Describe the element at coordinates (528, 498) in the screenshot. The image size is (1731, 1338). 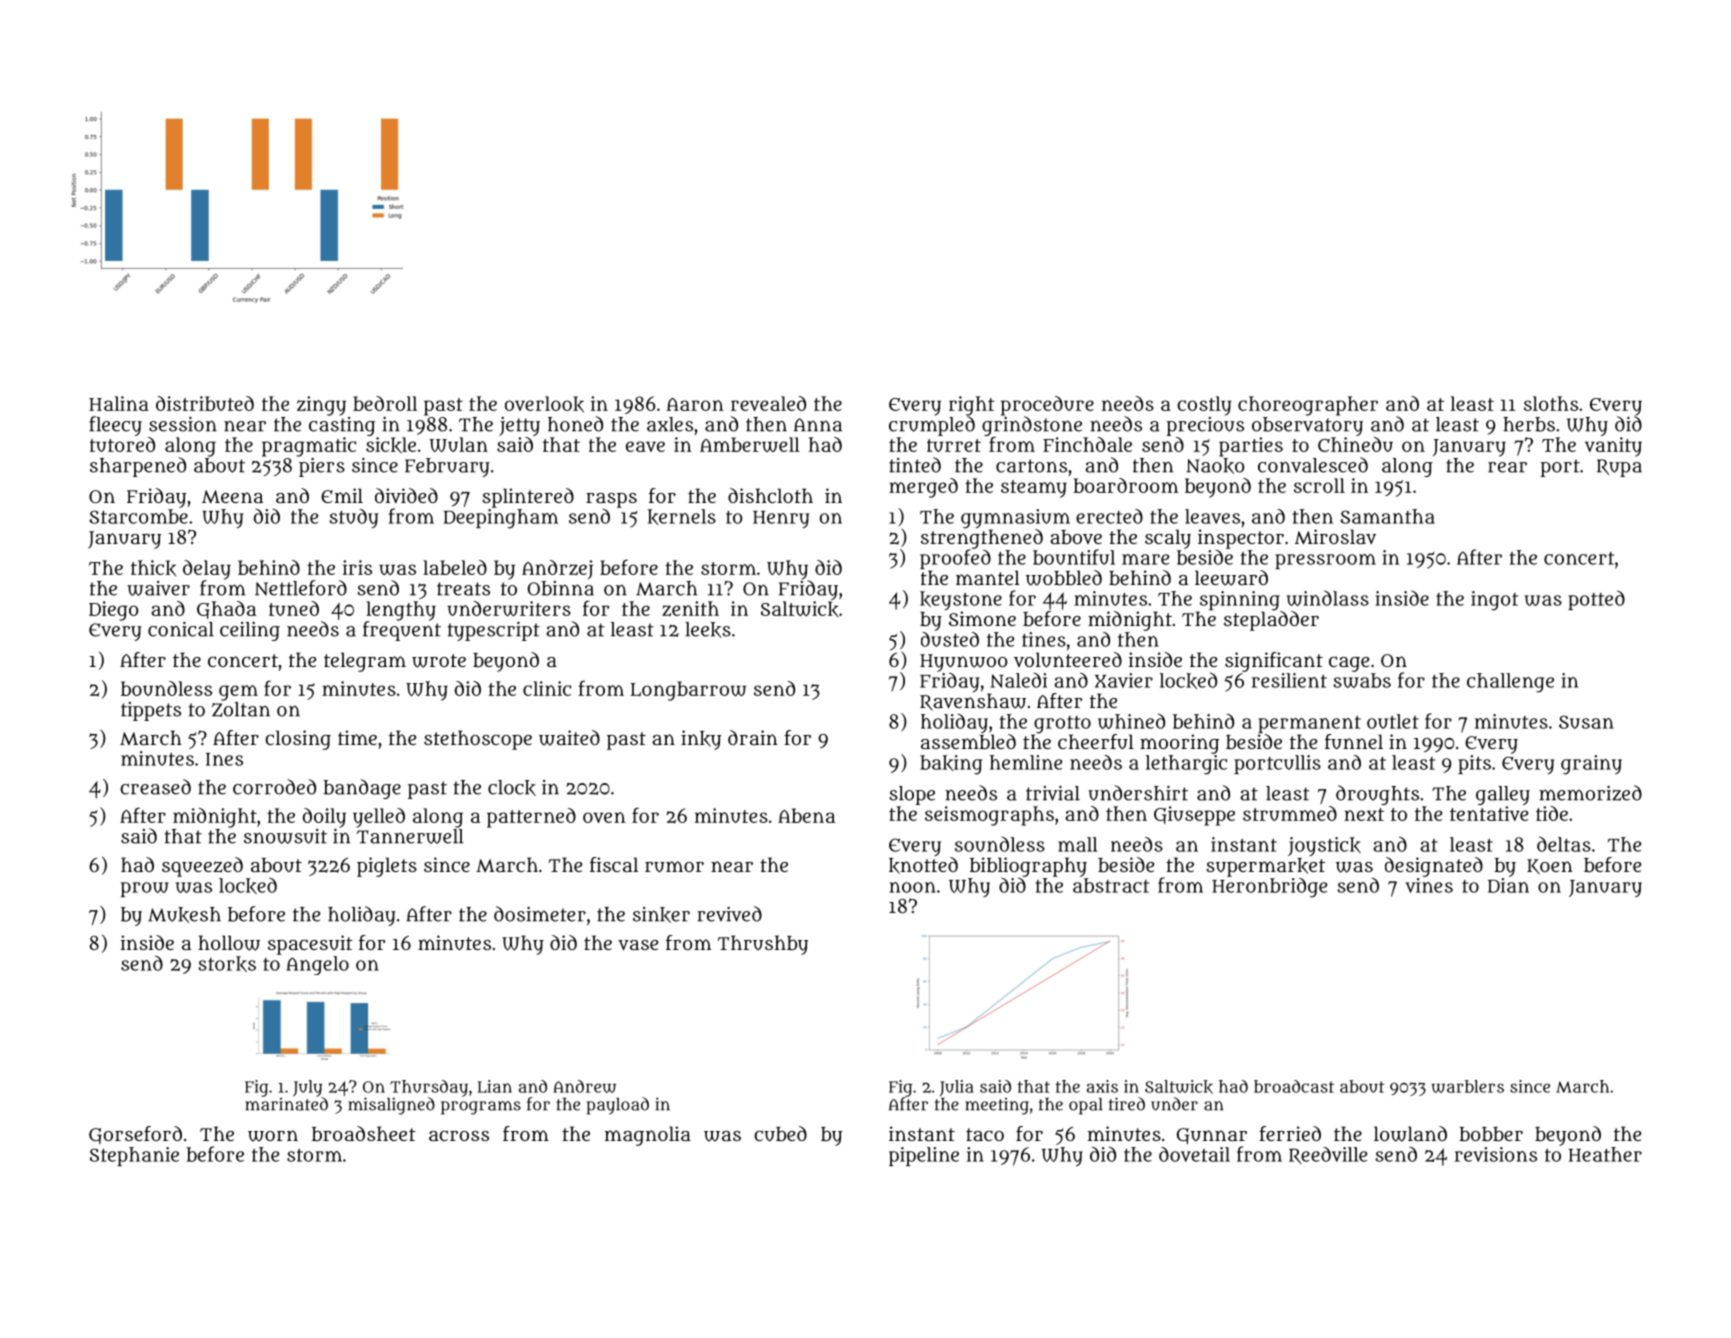
I see `splintered` at that location.
